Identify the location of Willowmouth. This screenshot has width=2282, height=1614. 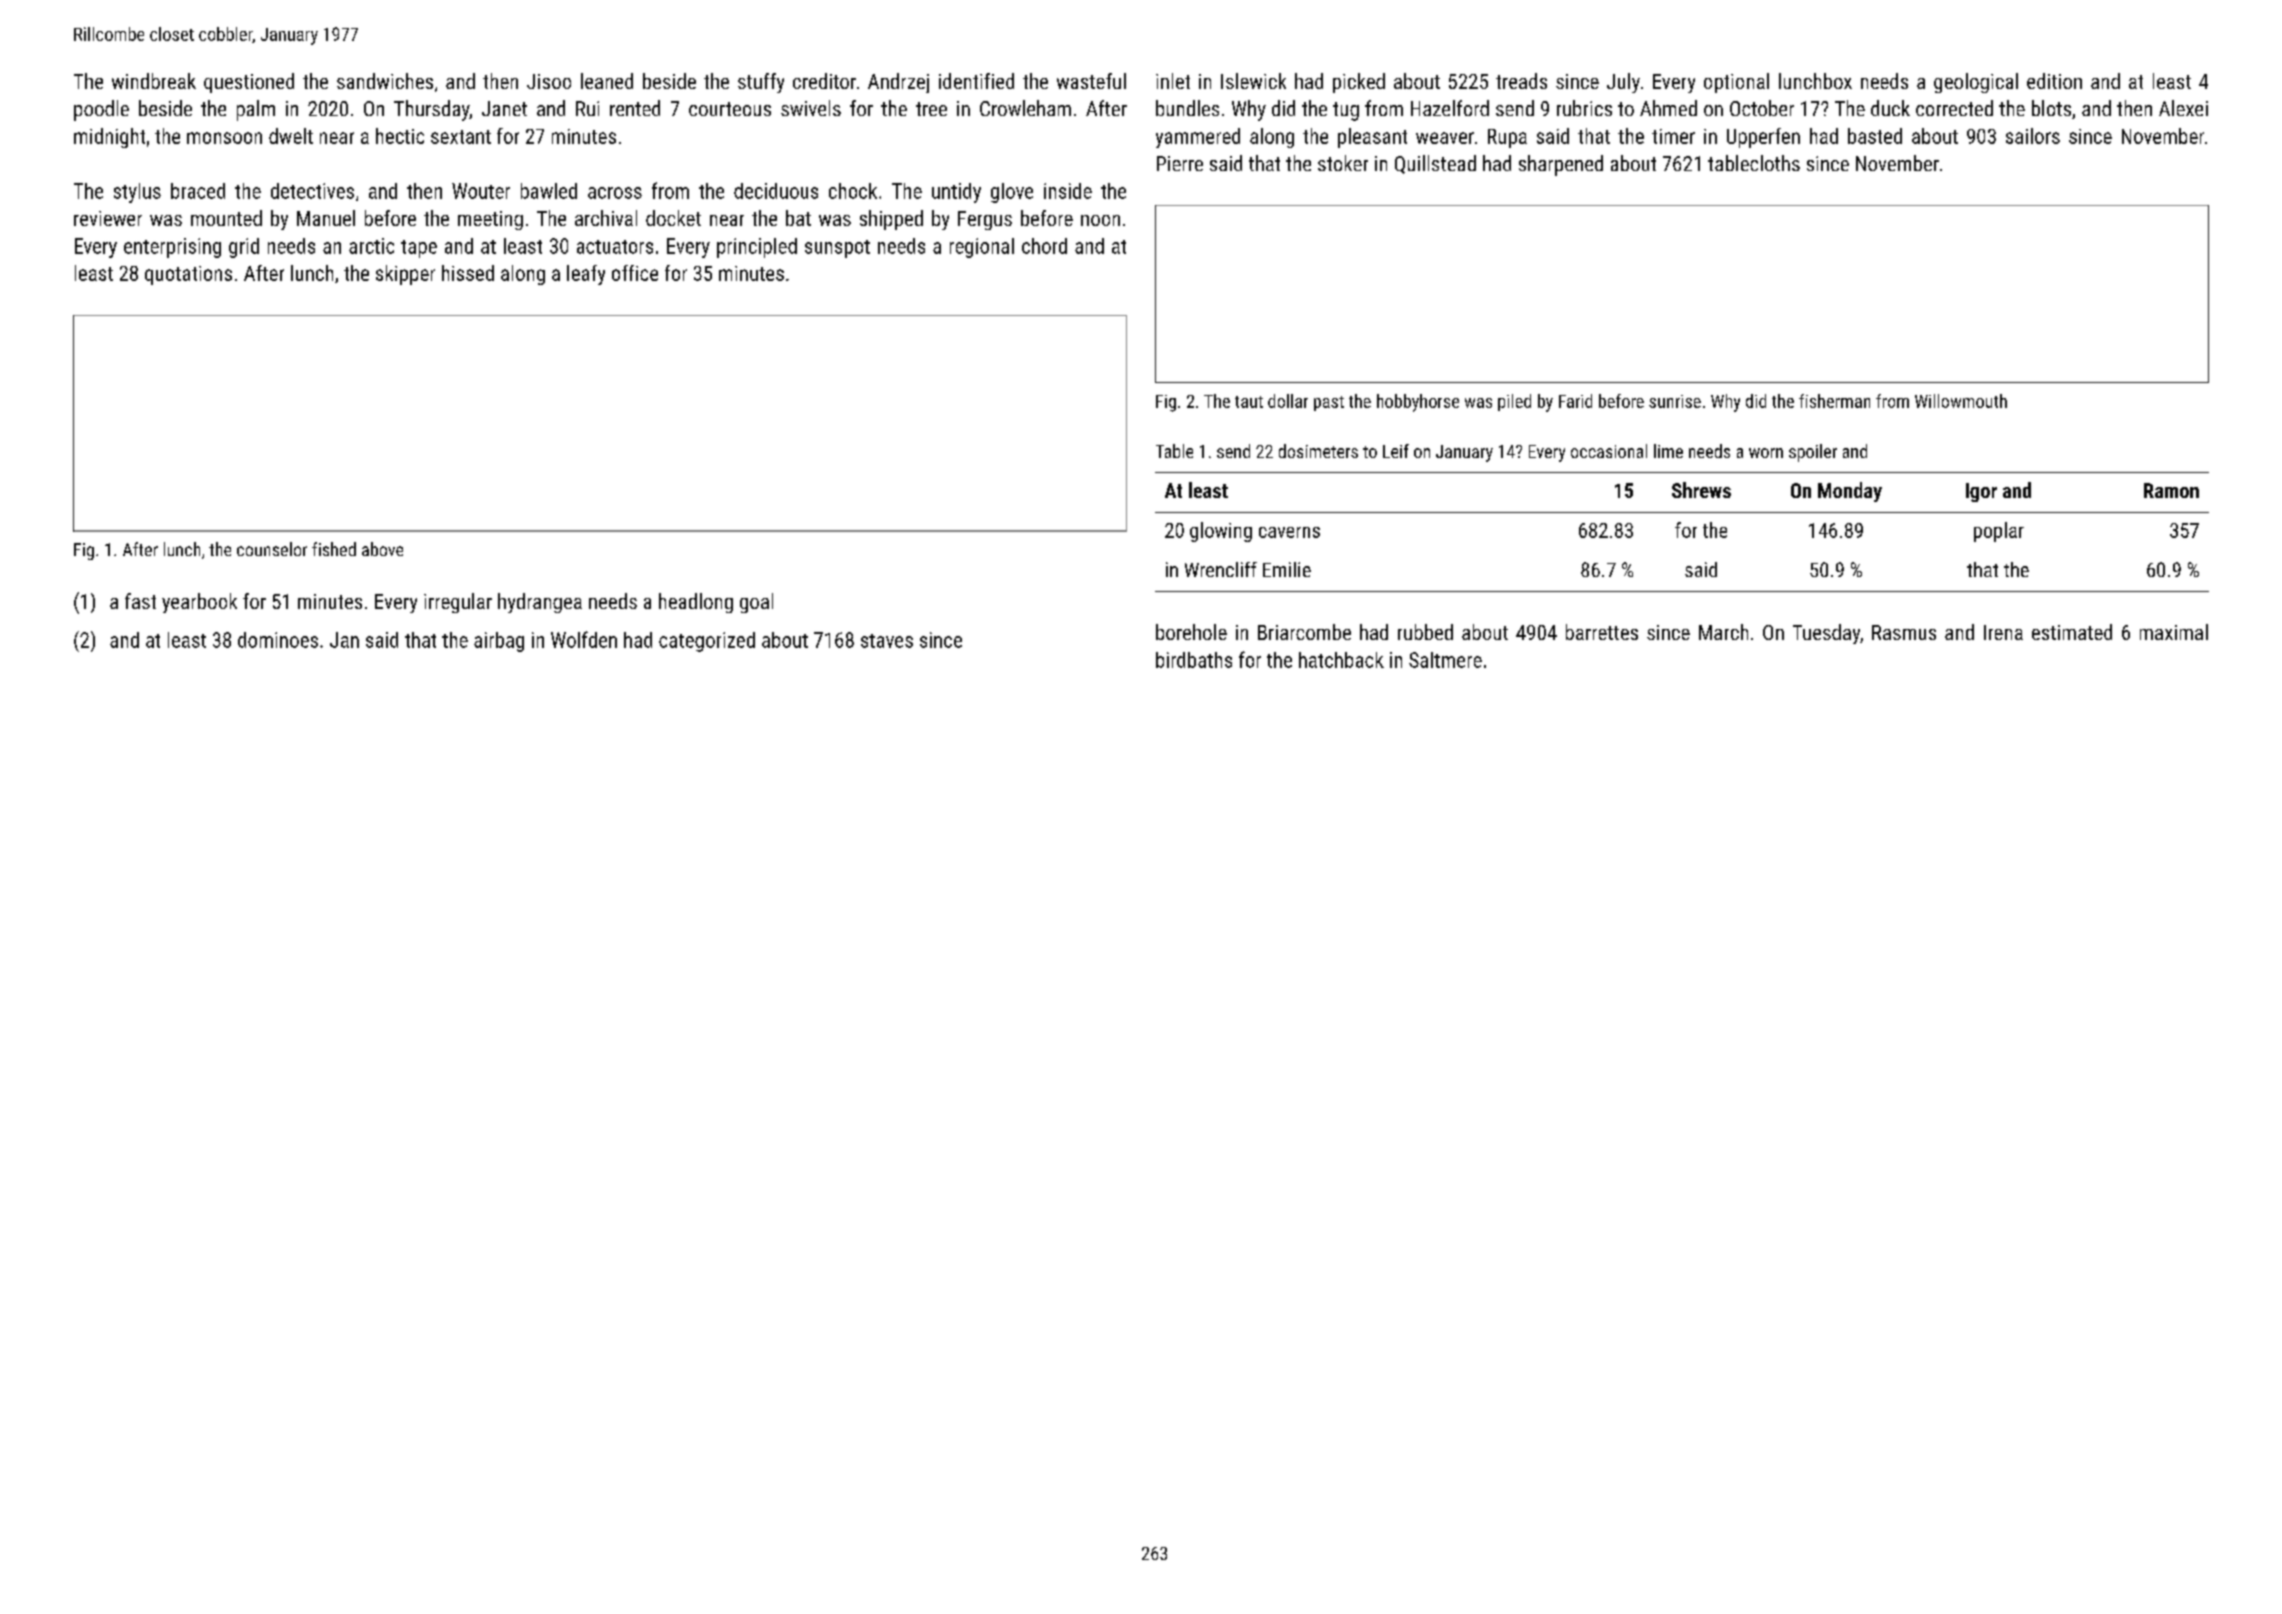
(1961, 401).
